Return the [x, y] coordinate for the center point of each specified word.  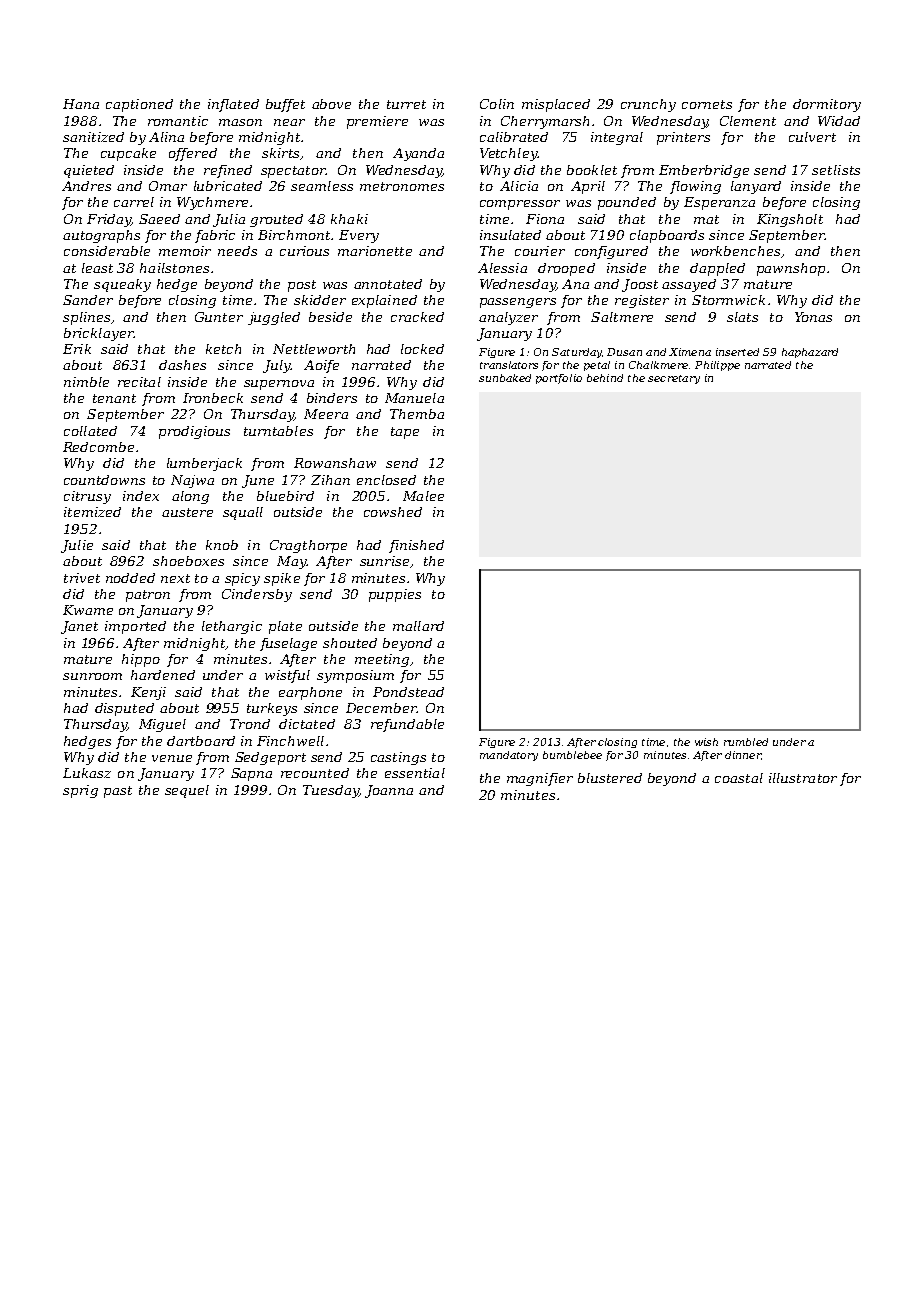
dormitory [827, 105]
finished [416, 546]
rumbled [746, 742]
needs [237, 251]
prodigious [194, 432]
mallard [418, 626]
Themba [417, 414]
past [118, 792]
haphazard [810, 353]
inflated [233, 105]
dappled [717, 269]
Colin [497, 104]
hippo [141, 660]
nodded [130, 578]
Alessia [502, 268]
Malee [423, 496]
